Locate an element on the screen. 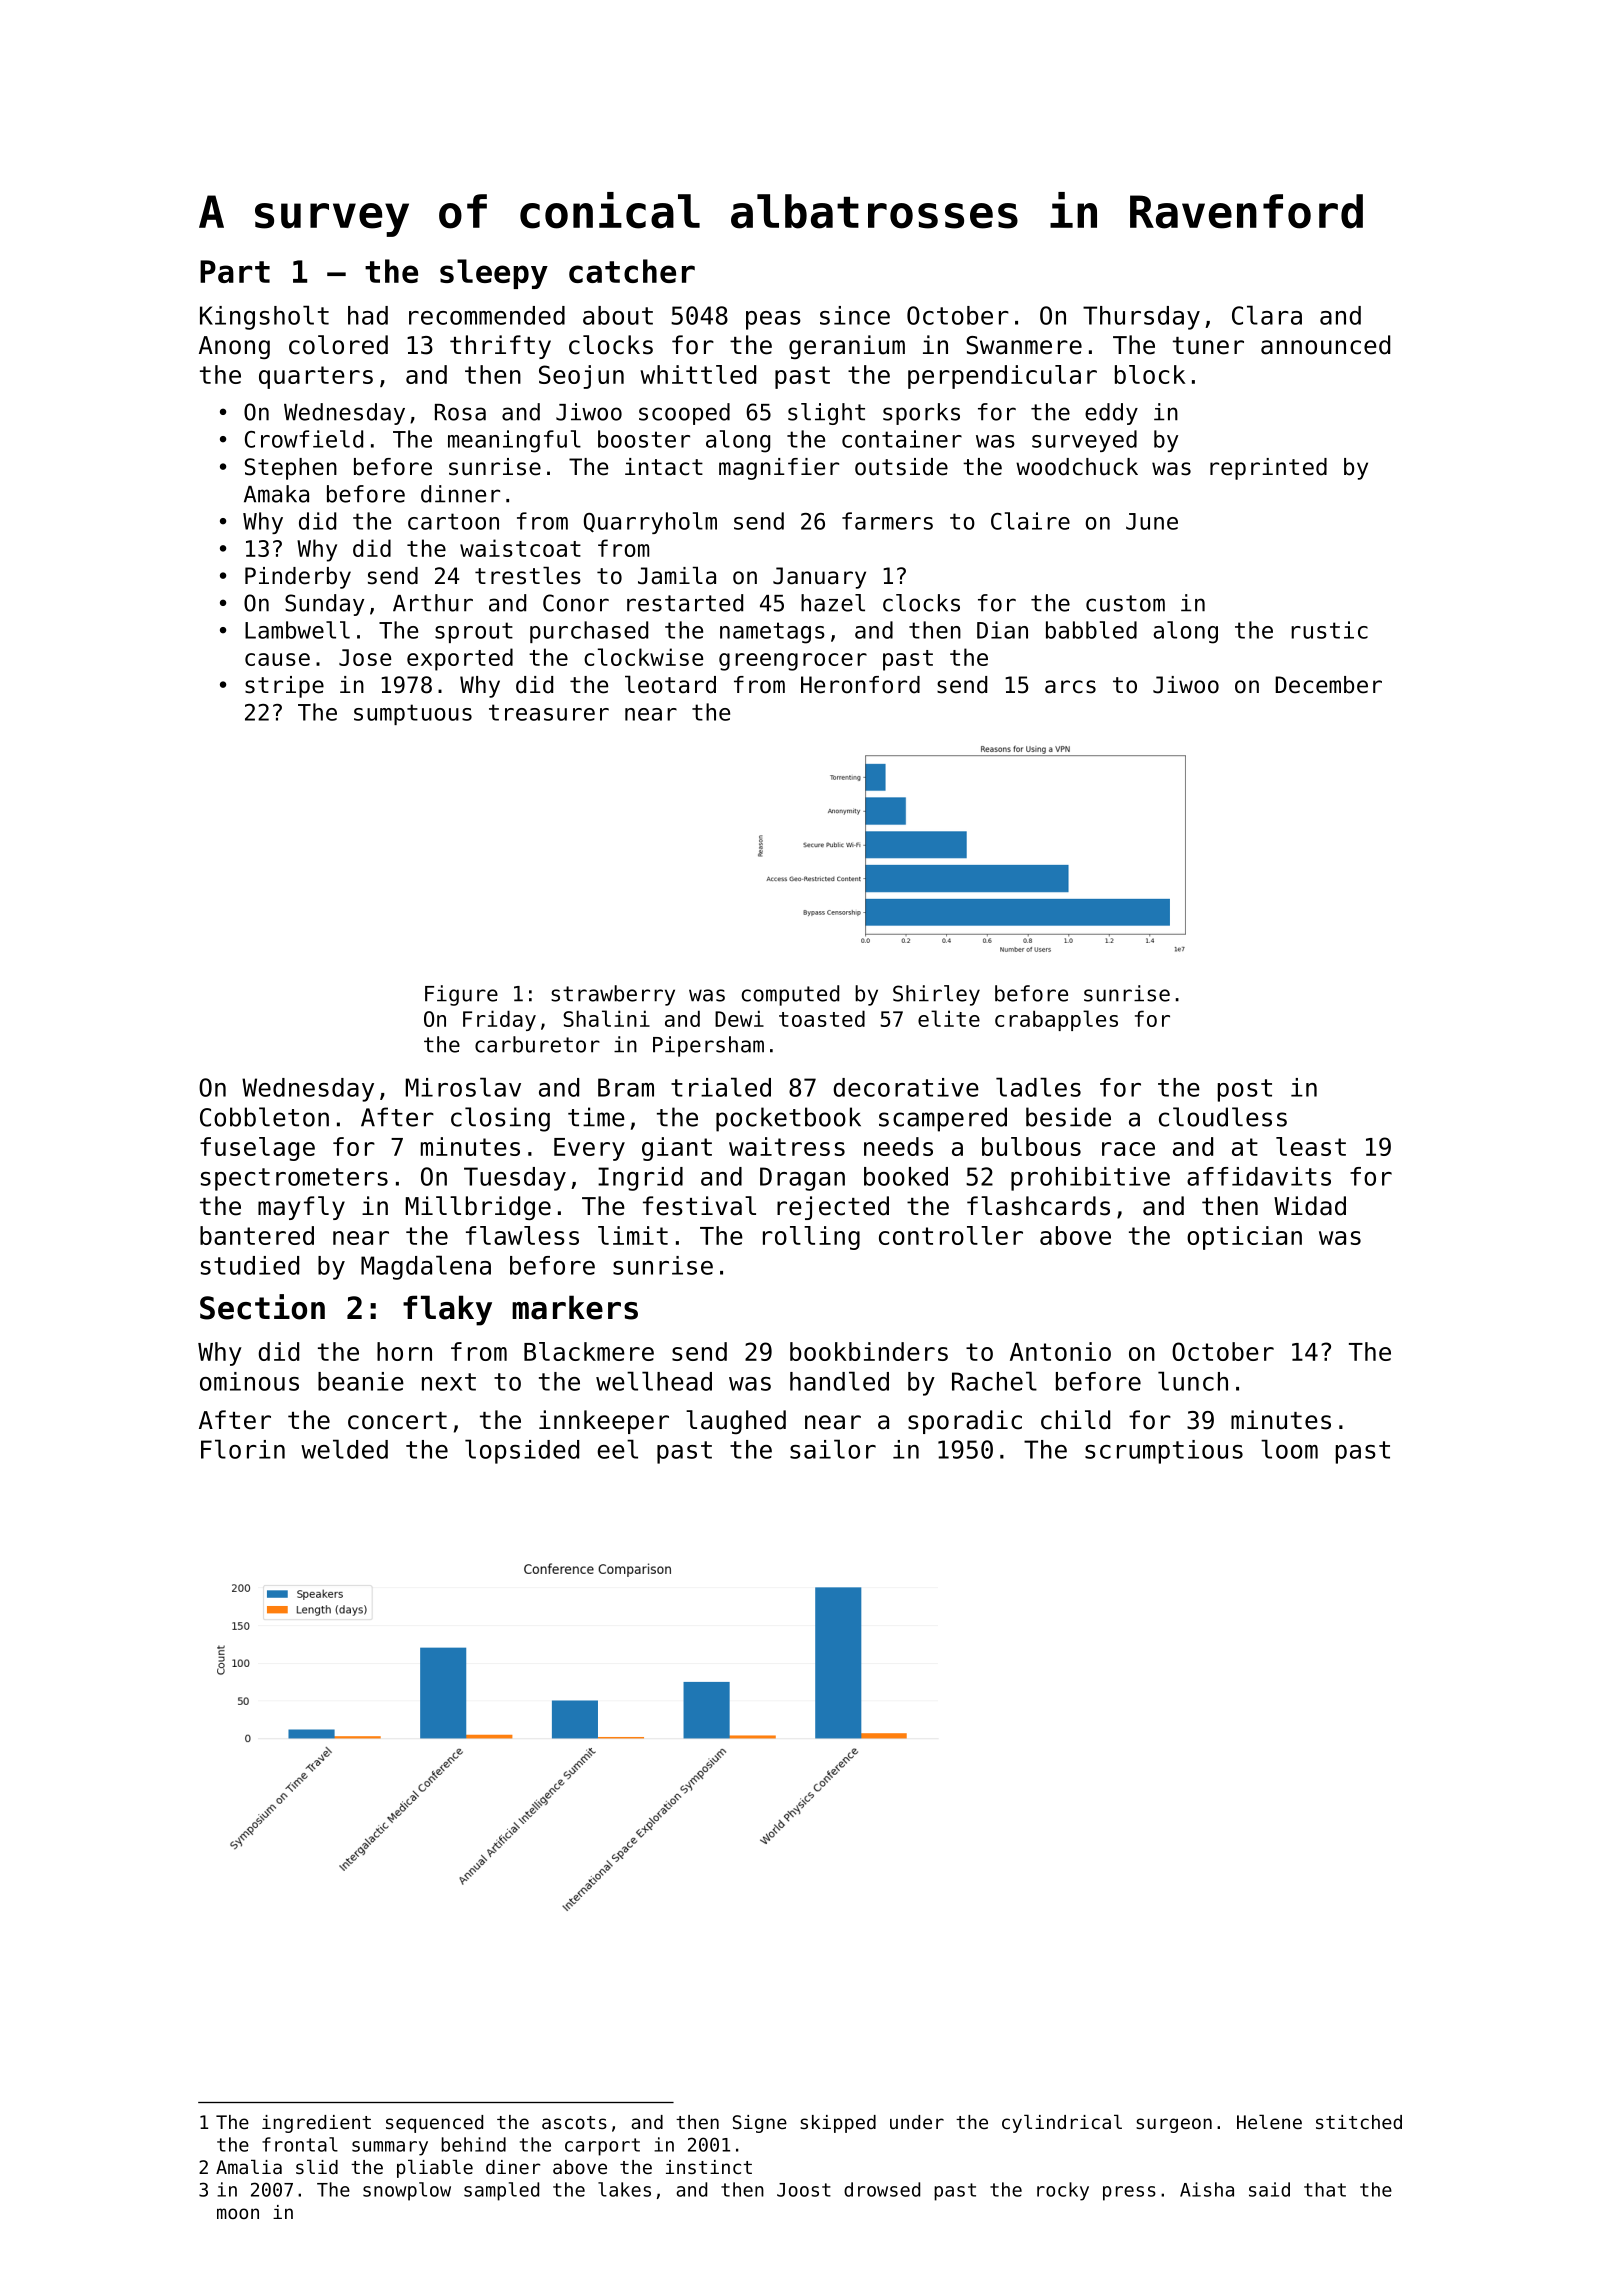  Part is located at coordinates (235, 271).
